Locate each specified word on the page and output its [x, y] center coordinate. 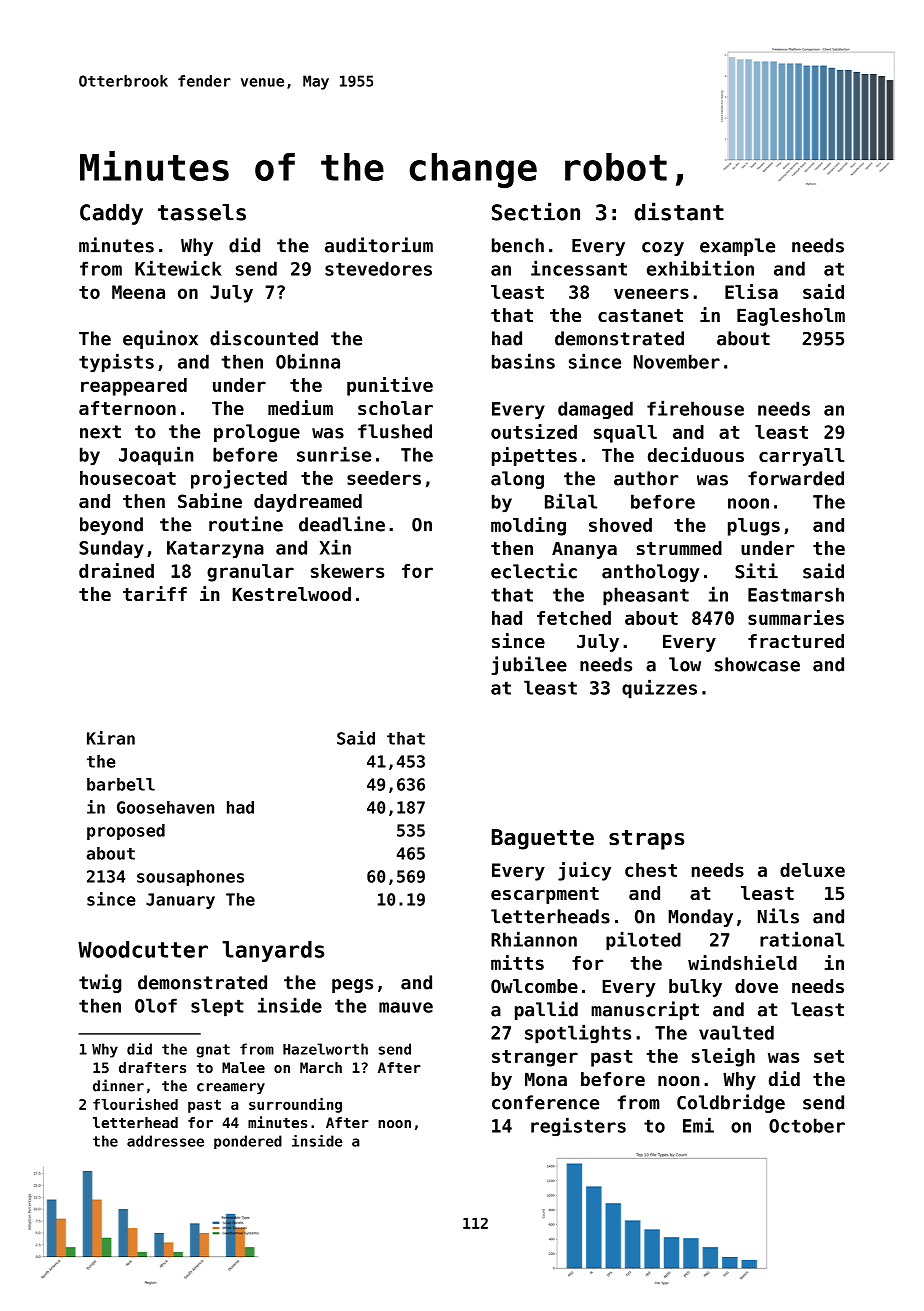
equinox [160, 339]
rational [802, 939]
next [100, 432]
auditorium [379, 245]
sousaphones [190, 878]
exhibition [700, 268]
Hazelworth [325, 1049]
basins [523, 361]
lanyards [273, 951]
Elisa [751, 291]
